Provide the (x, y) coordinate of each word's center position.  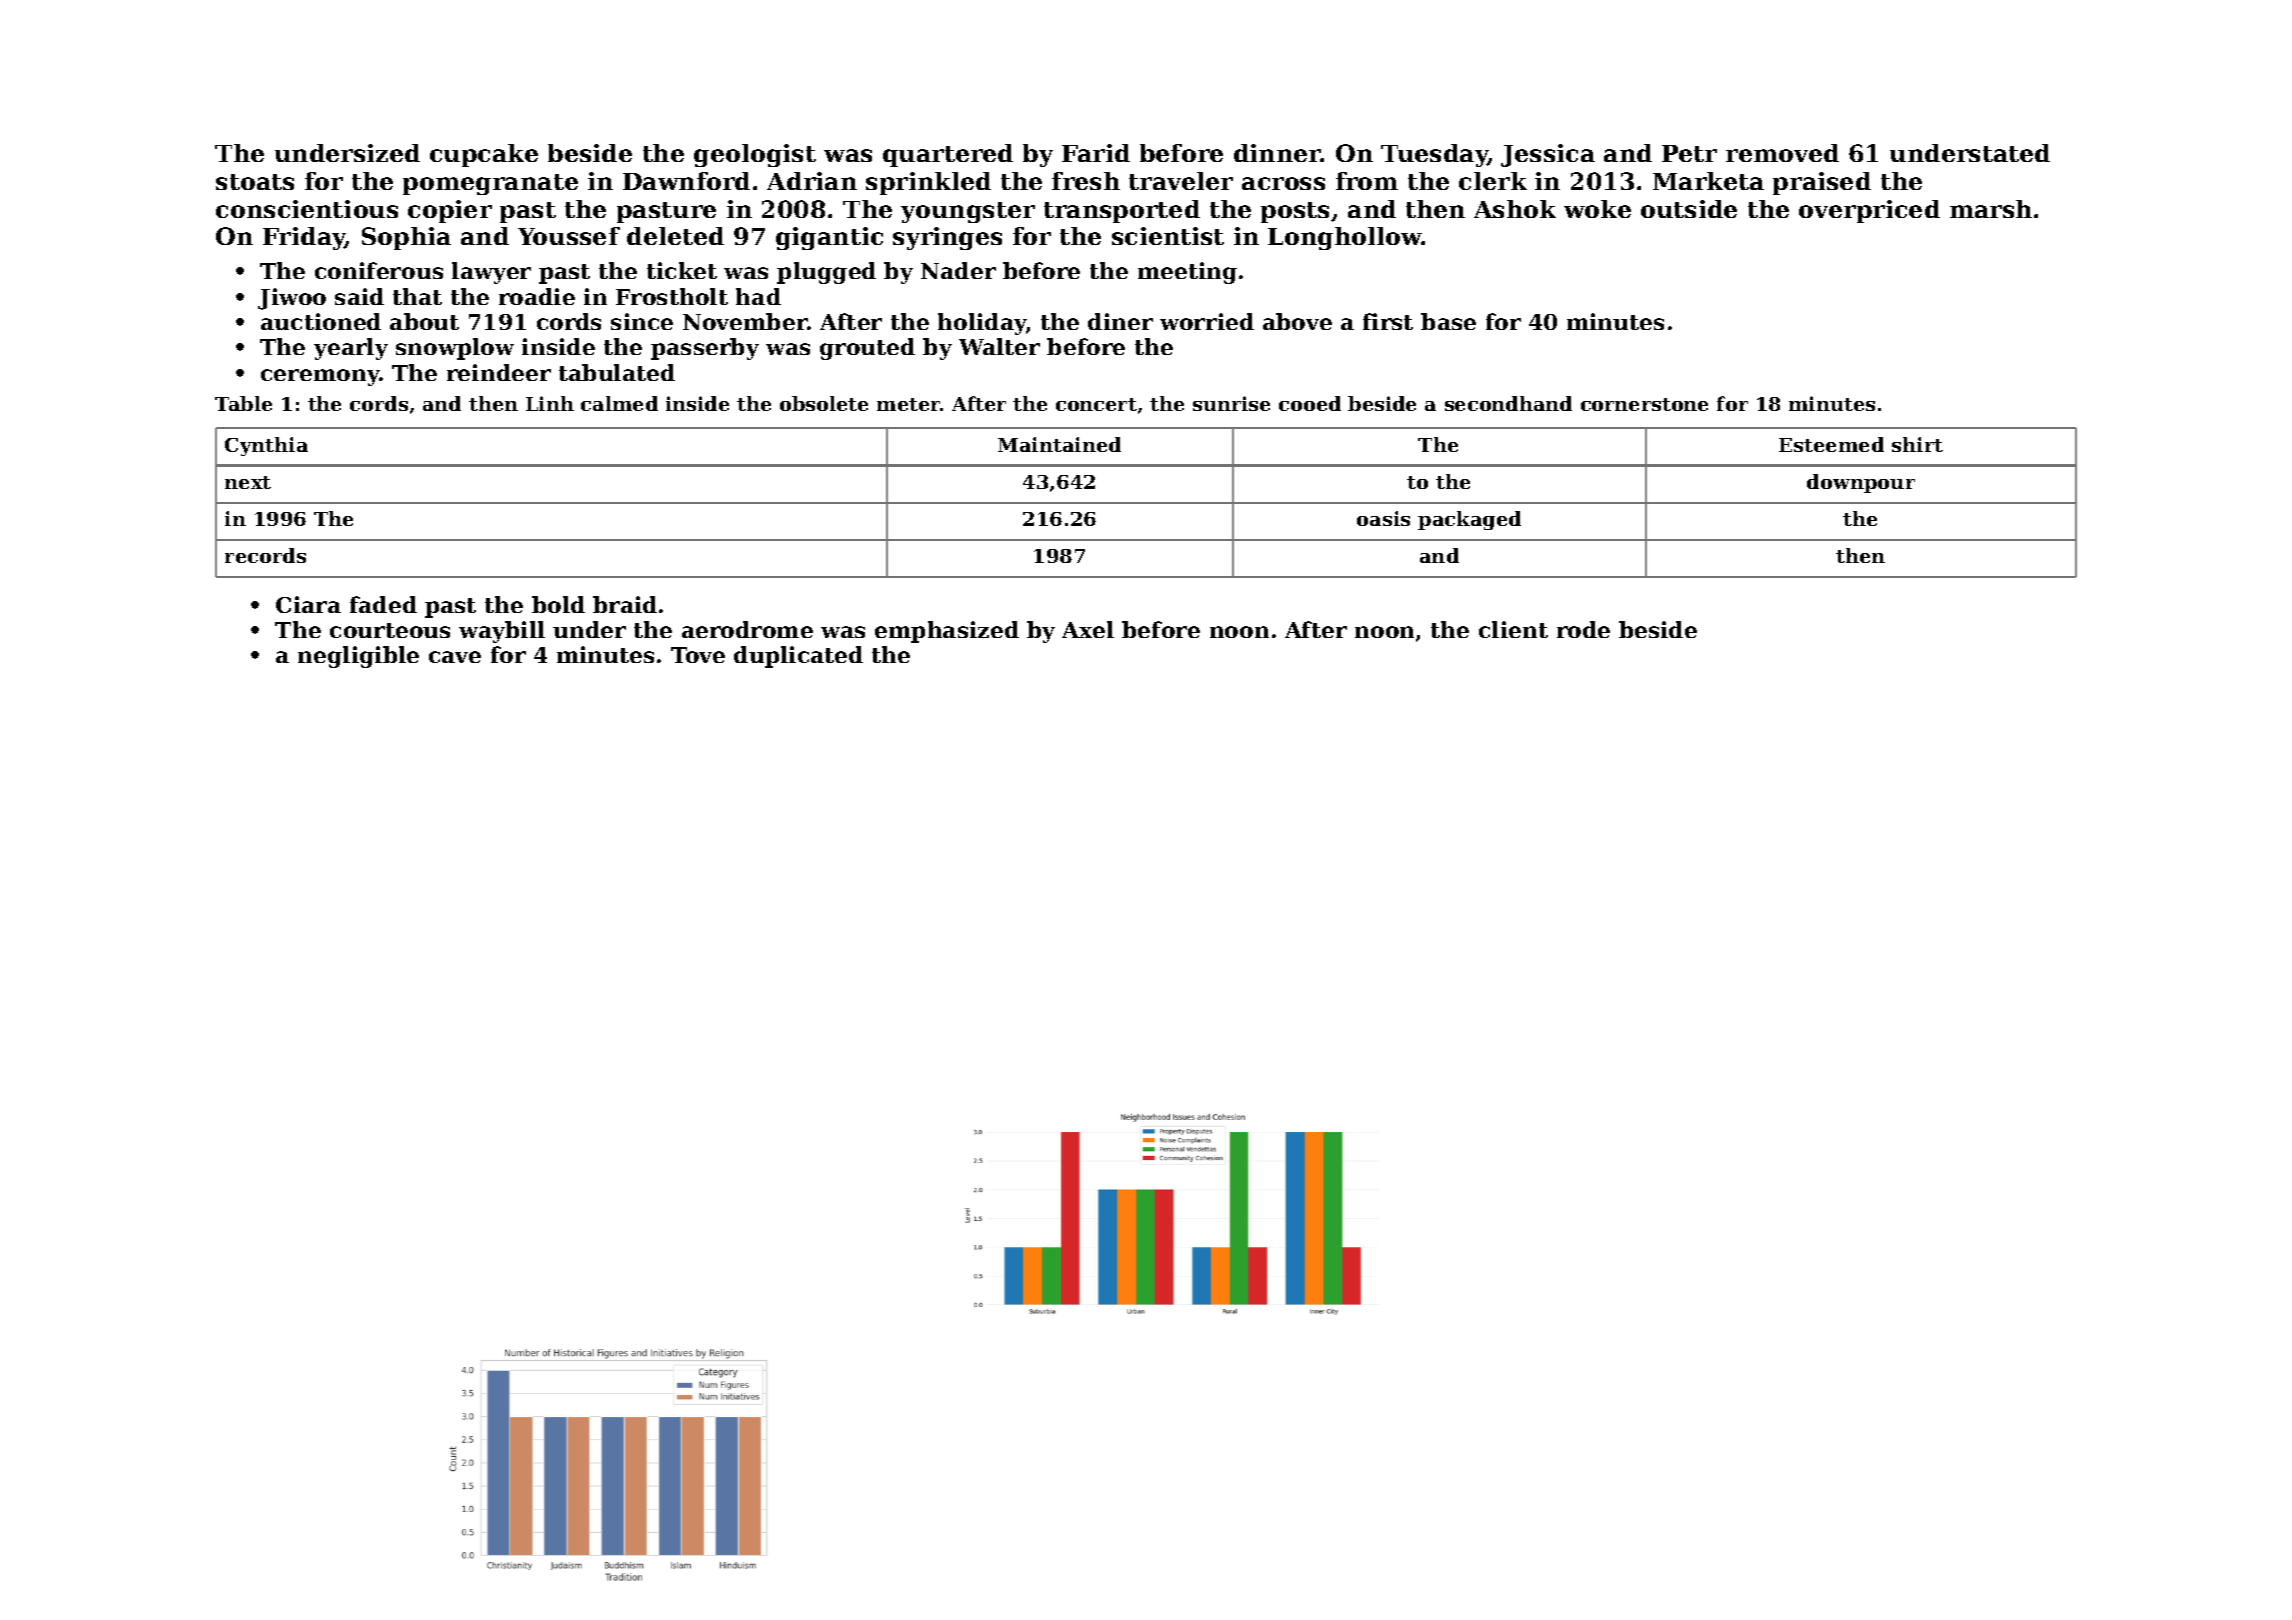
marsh (1991, 209)
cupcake (484, 155)
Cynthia (266, 446)
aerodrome (747, 629)
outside (1689, 209)
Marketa (1708, 181)
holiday (982, 324)
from (1367, 181)
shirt (1917, 444)
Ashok (1515, 209)
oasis (1383, 518)
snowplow (455, 349)
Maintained (1059, 444)
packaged (1469, 520)
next (248, 482)
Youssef (569, 236)
